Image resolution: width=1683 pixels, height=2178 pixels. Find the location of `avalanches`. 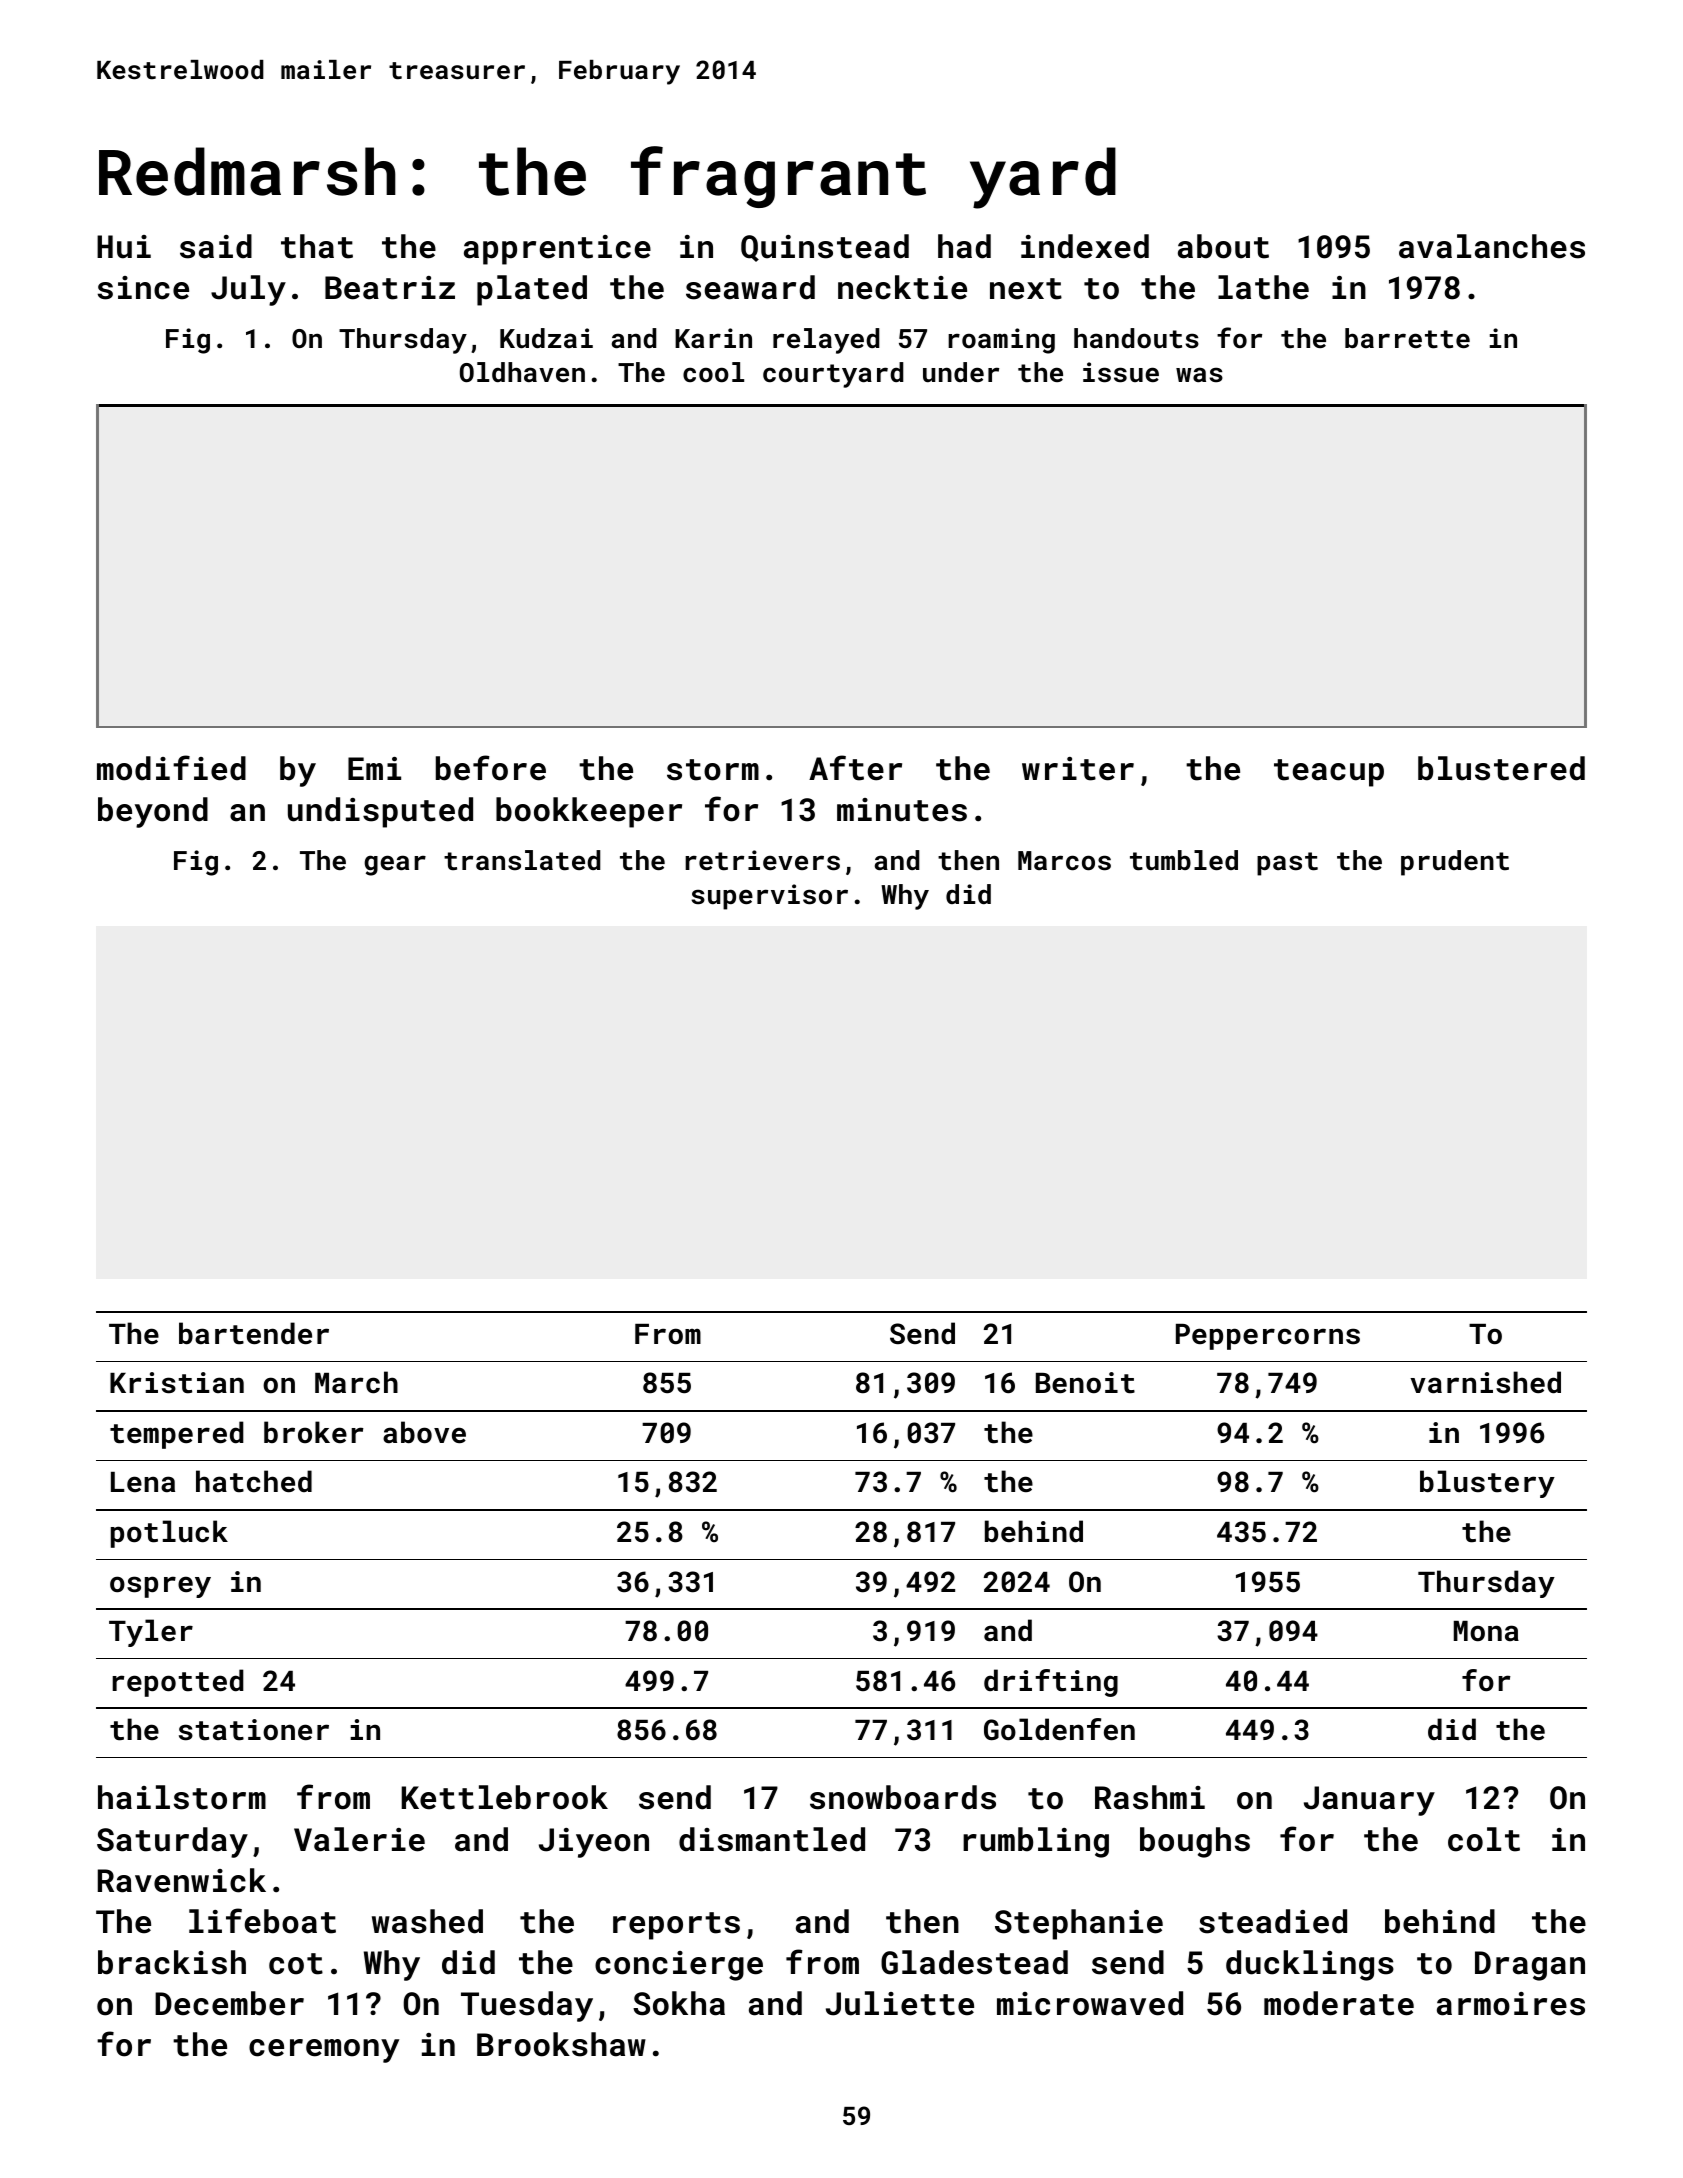

avalanches is located at coordinates (1492, 246).
